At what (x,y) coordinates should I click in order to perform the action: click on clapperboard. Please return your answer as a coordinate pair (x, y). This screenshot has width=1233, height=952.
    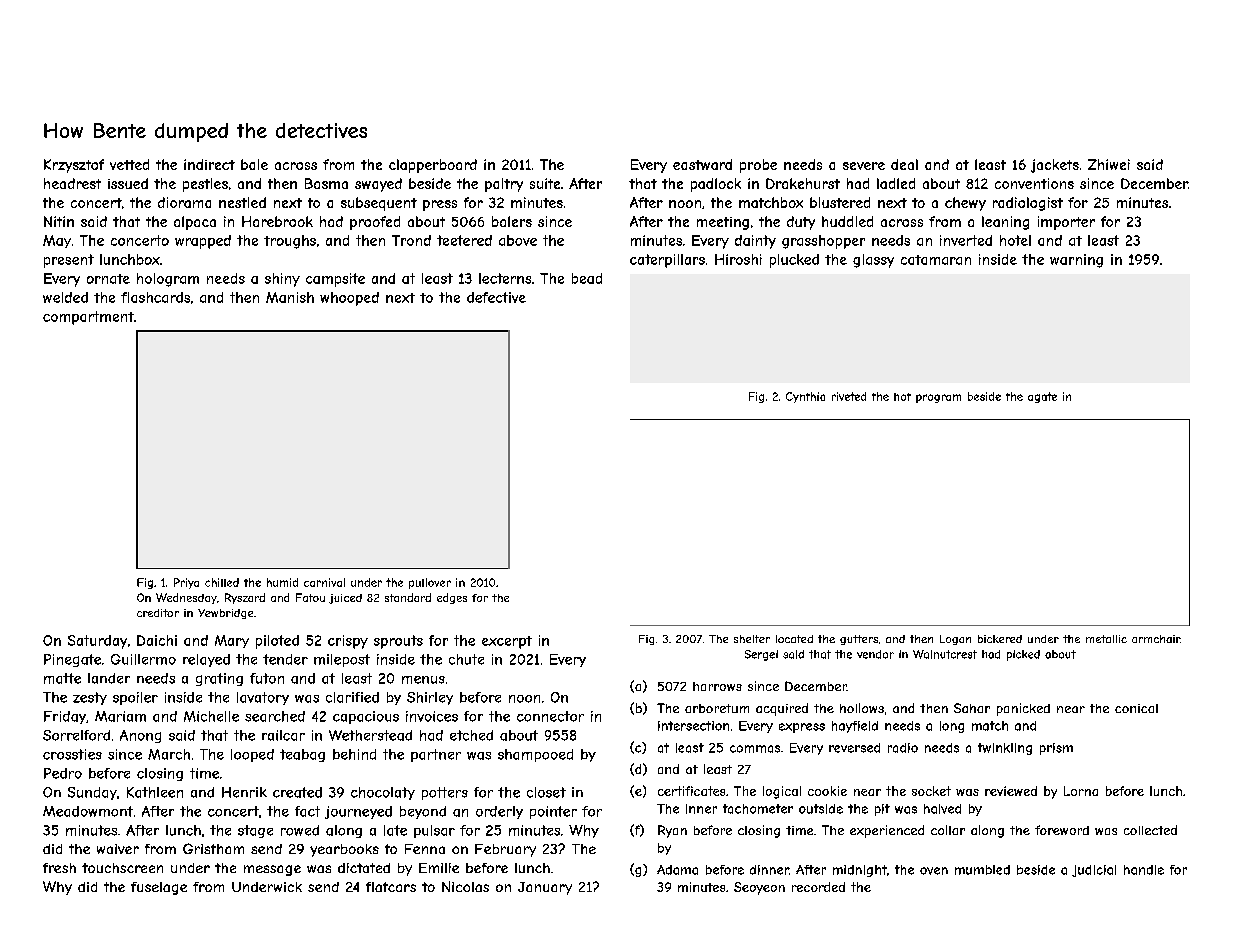
    Looking at the image, I should click on (433, 166).
